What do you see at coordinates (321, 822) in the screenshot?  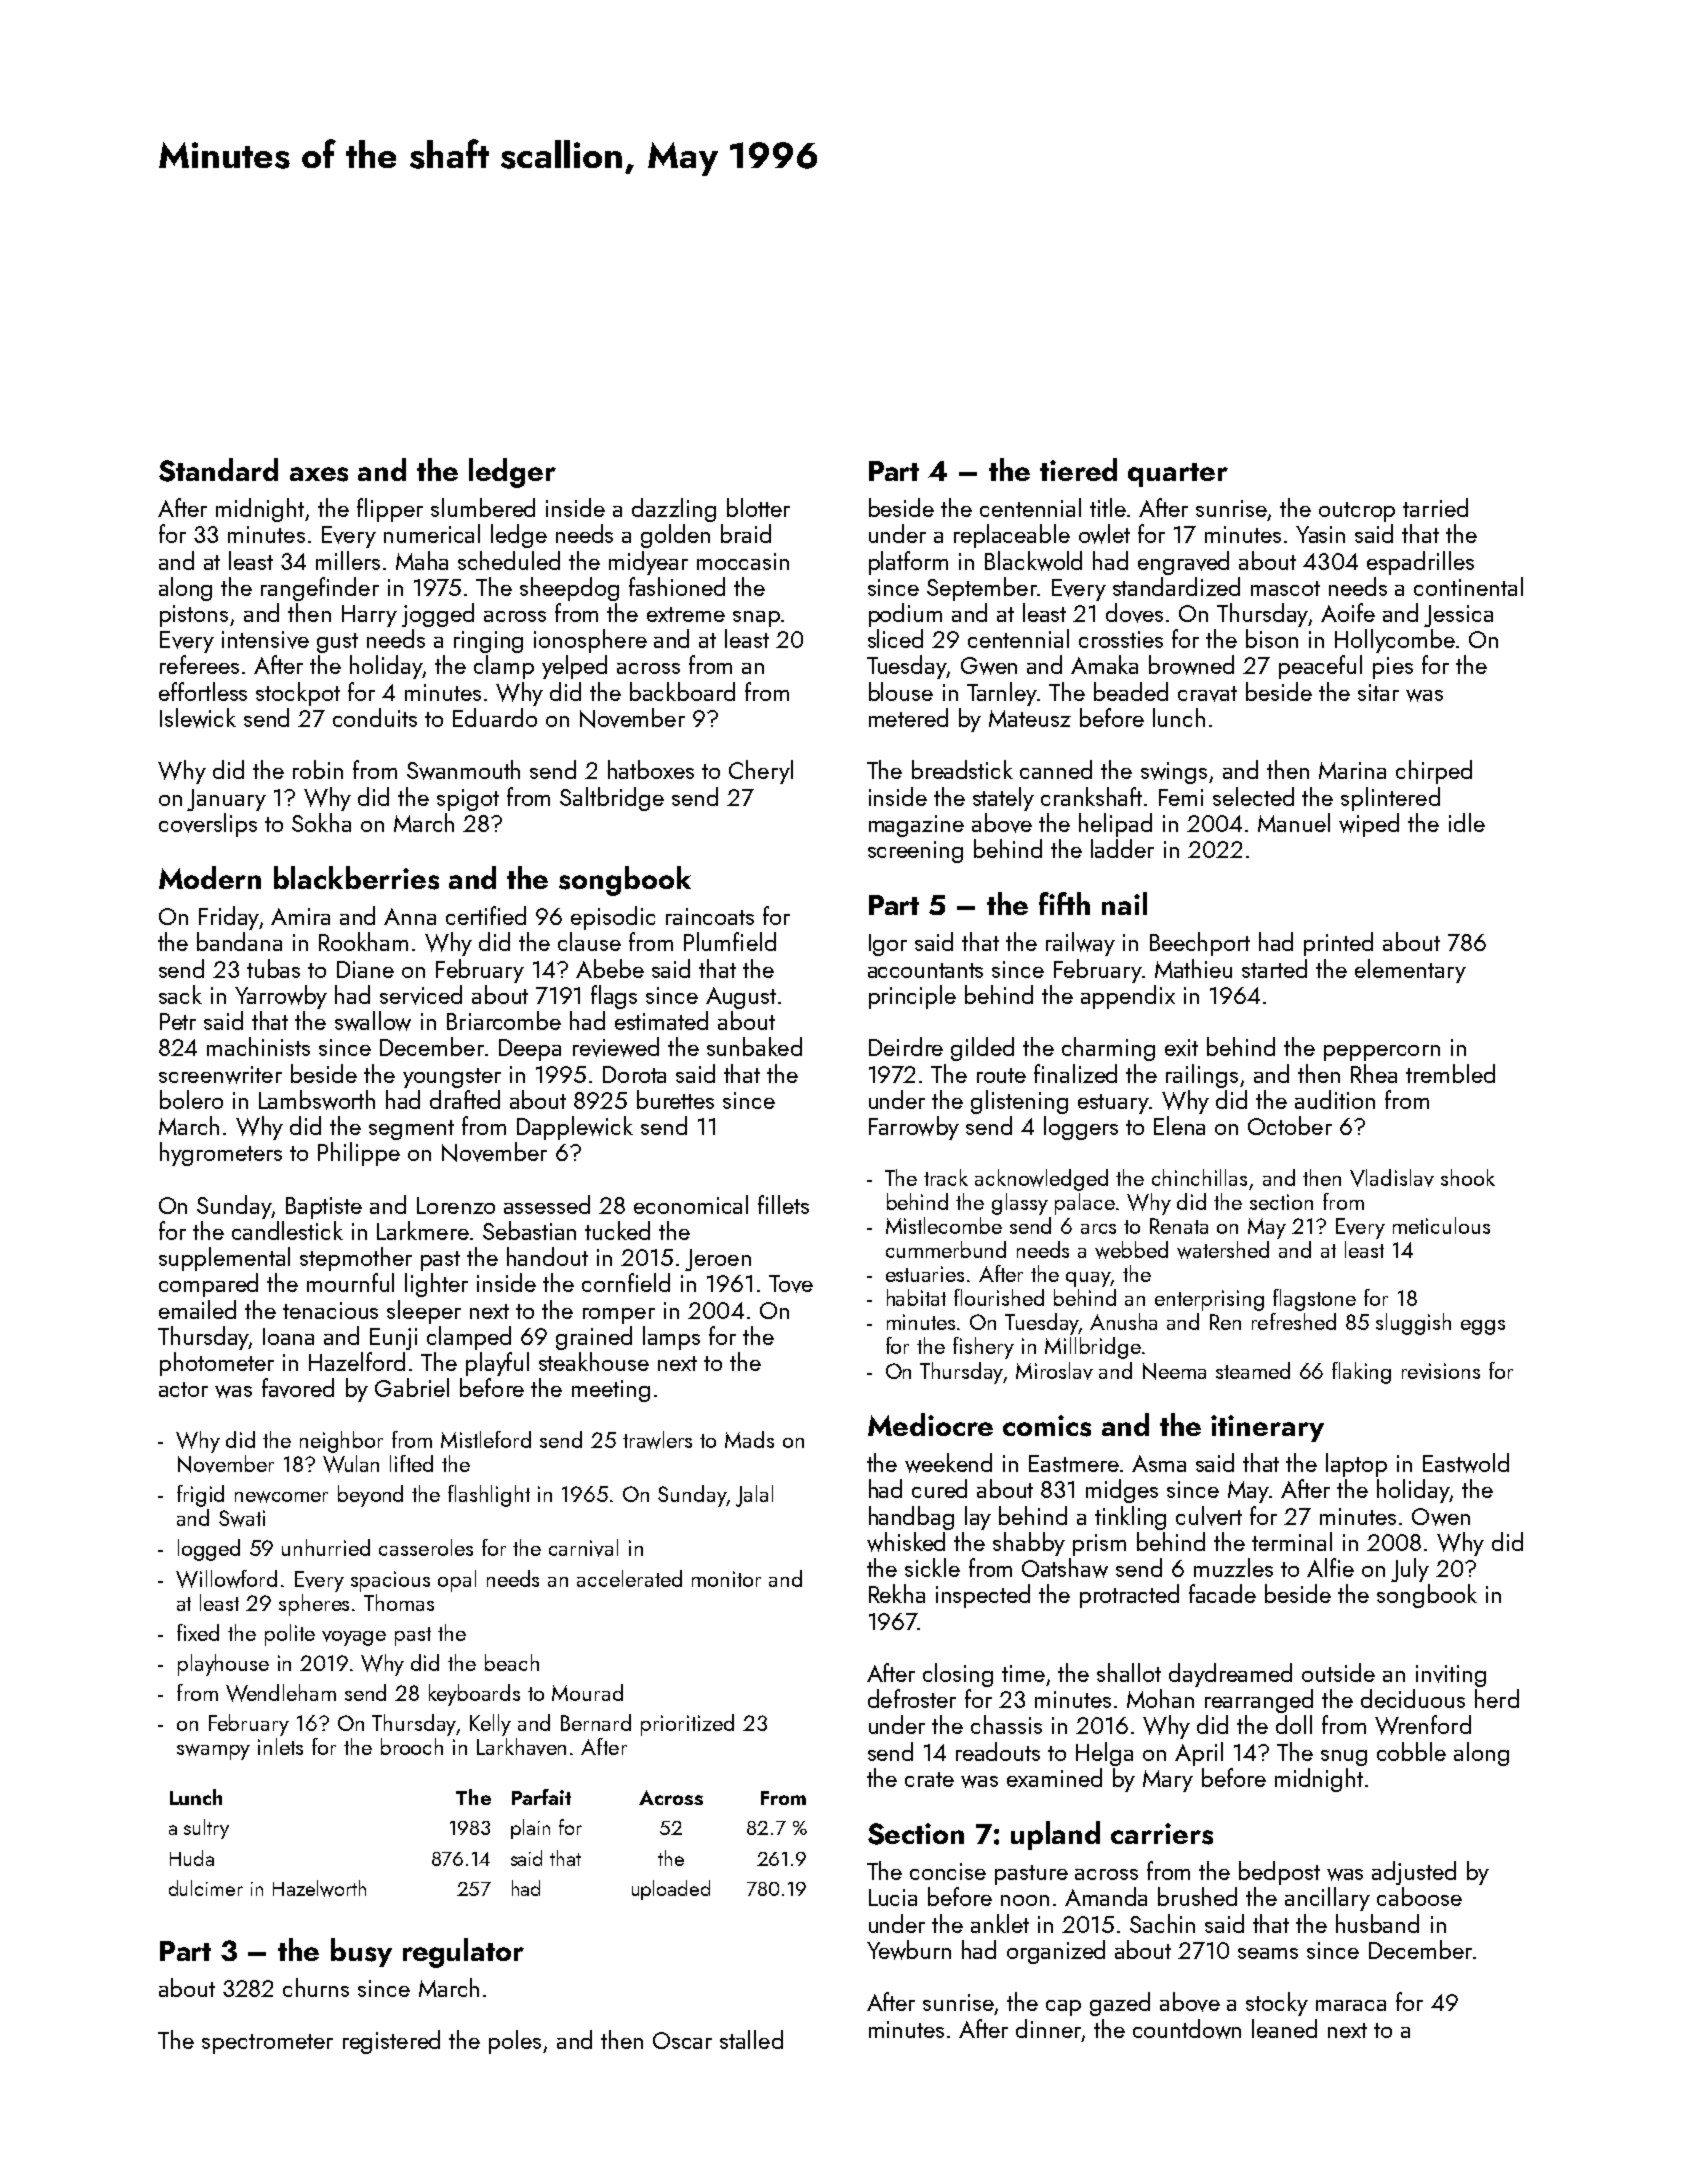 I see `Sokha` at bounding box center [321, 822].
